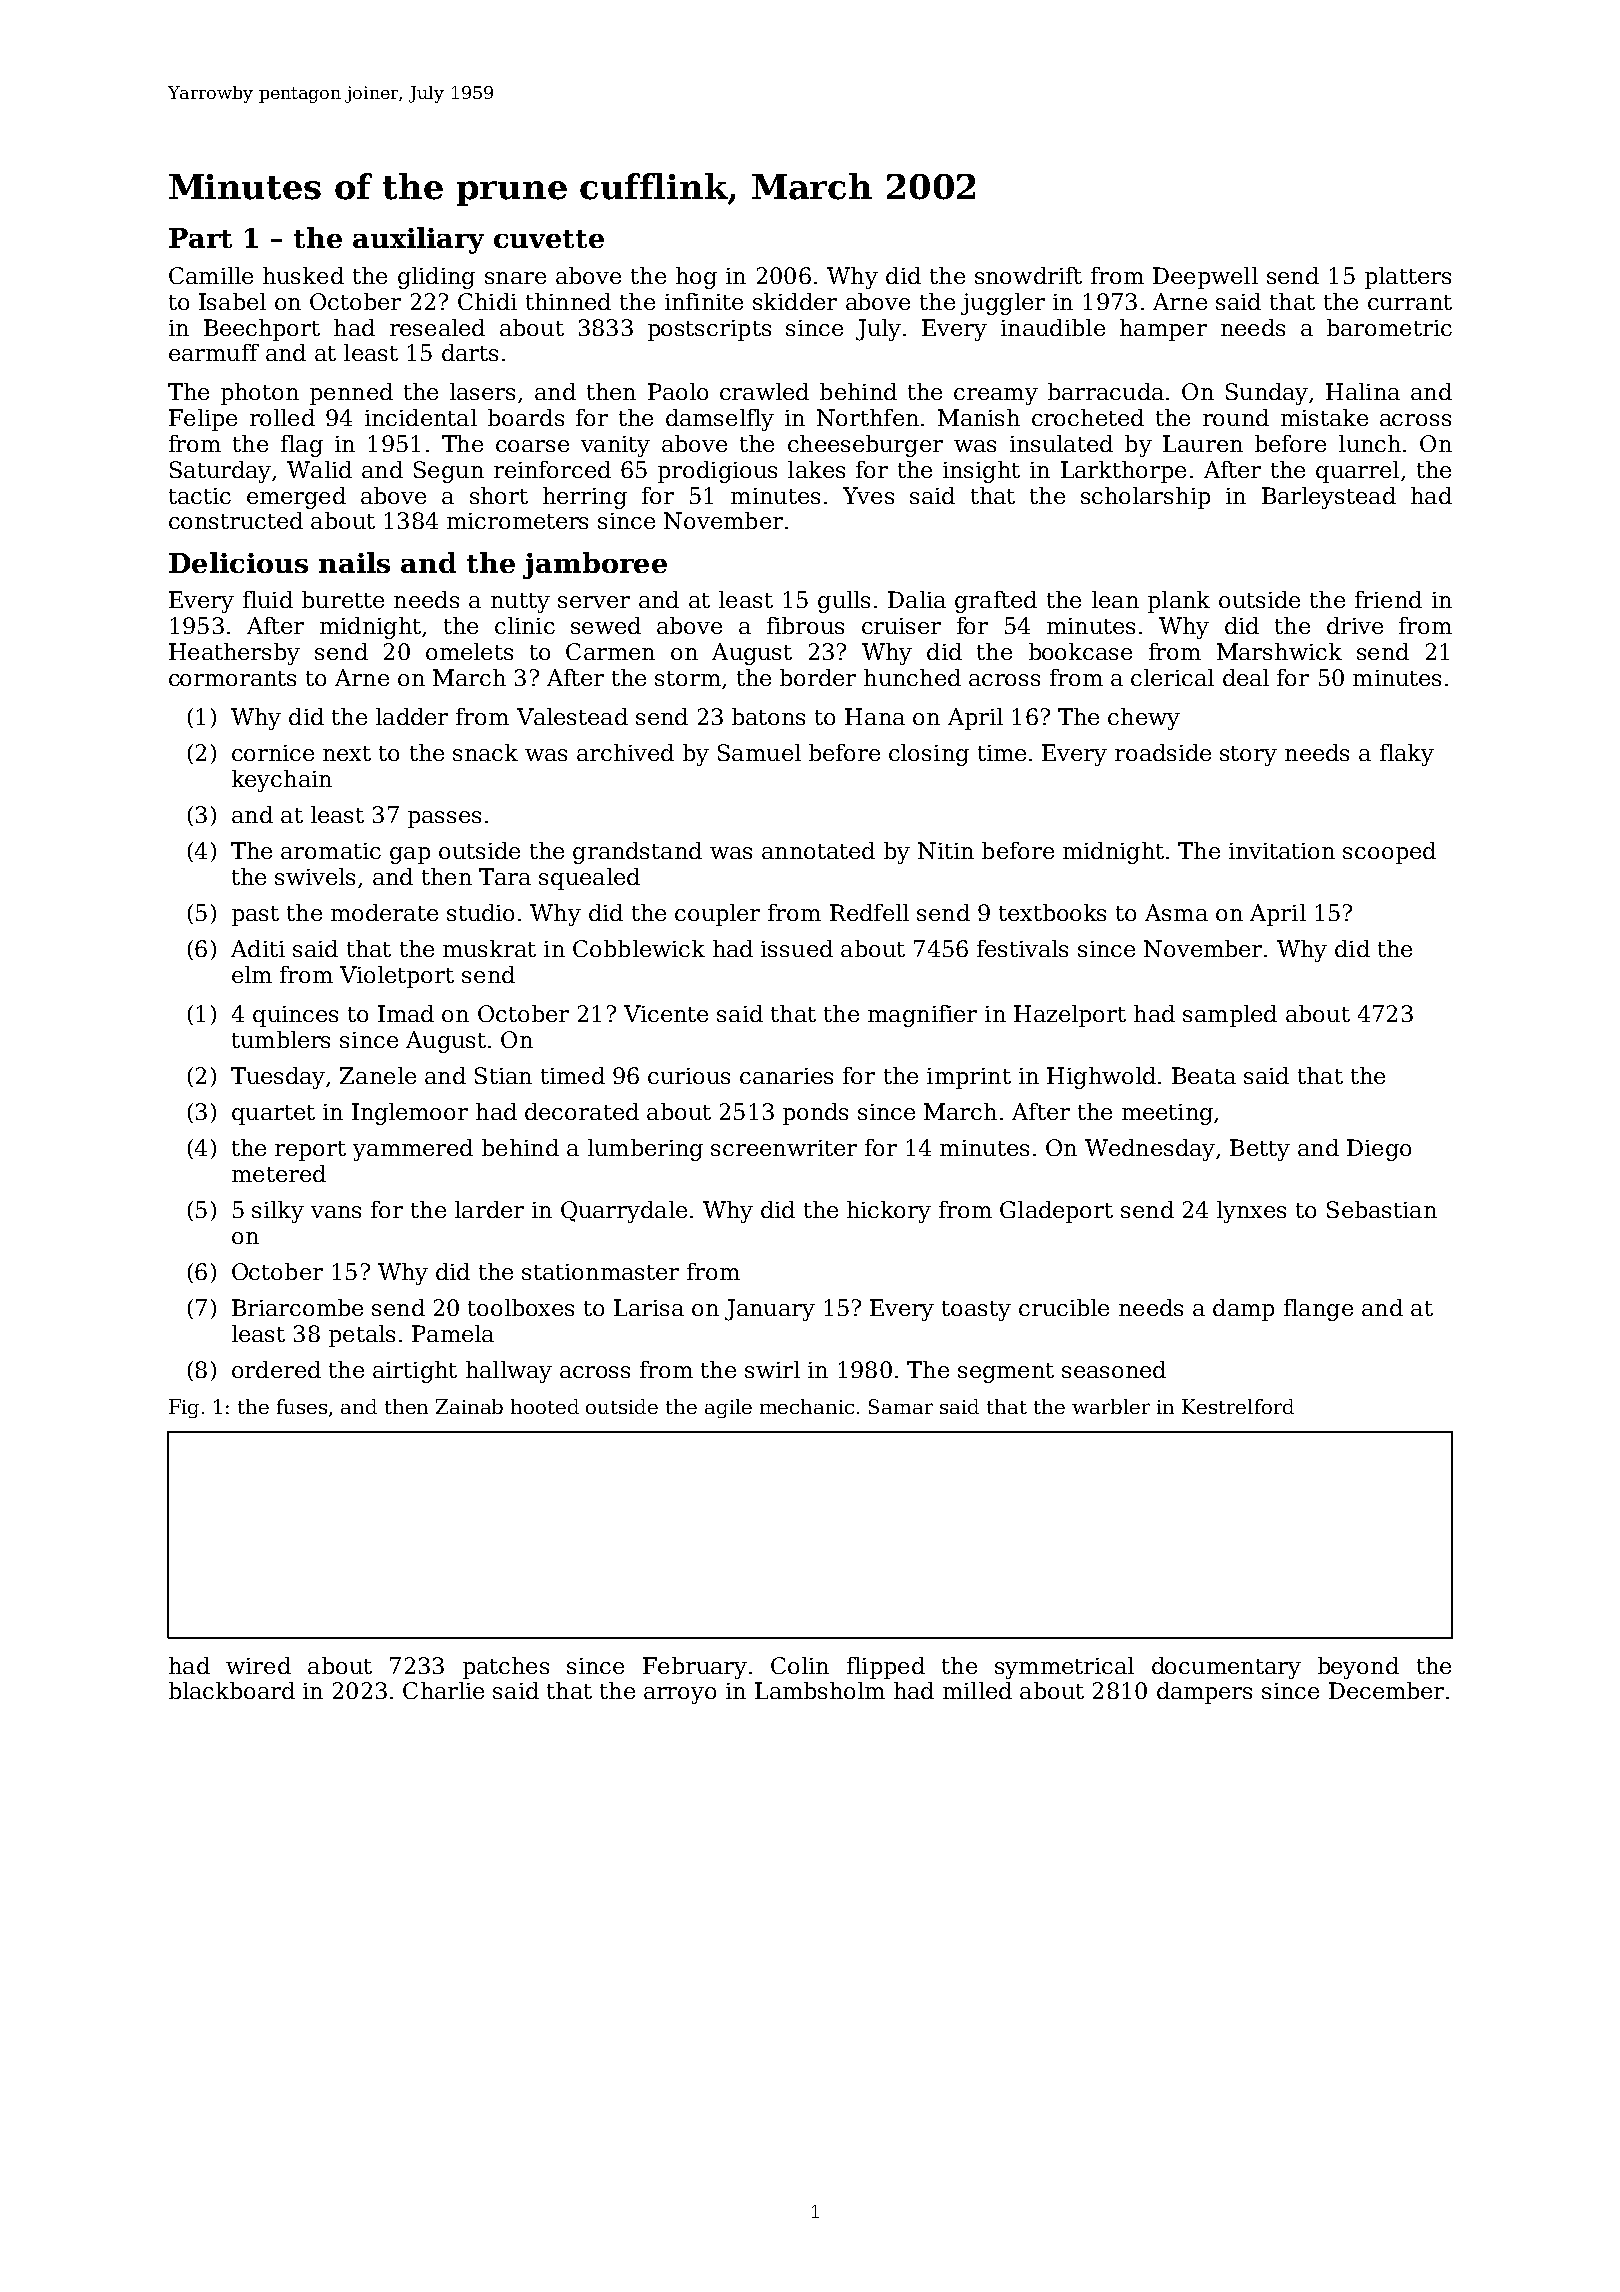  I want to click on blackboard, so click(232, 1690).
